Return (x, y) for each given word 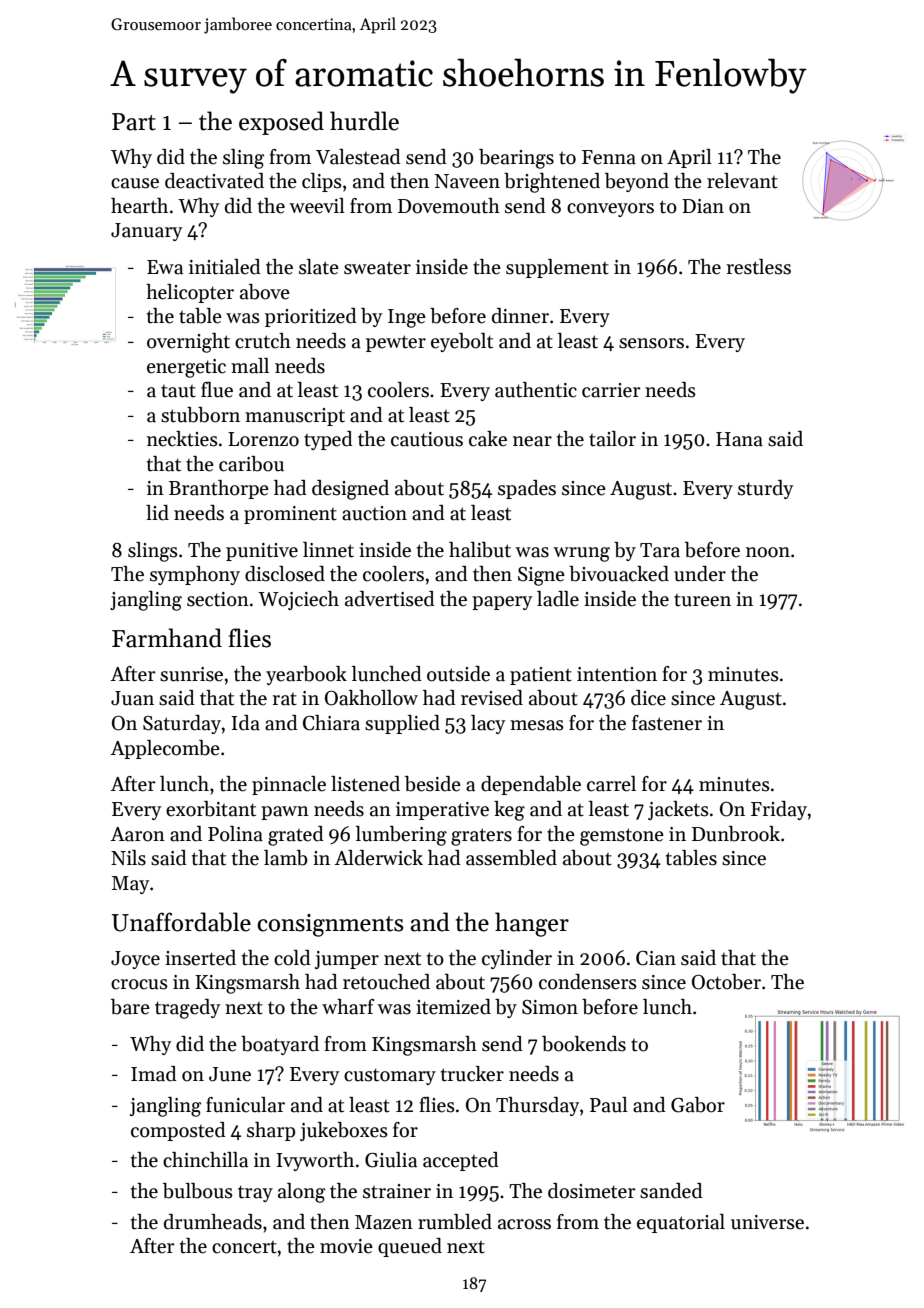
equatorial (681, 1223)
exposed (281, 123)
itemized (453, 1007)
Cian (656, 958)
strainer (397, 1191)
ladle (558, 599)
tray (255, 1193)
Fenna (609, 157)
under (700, 574)
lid (157, 513)
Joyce (135, 960)
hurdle (364, 121)
